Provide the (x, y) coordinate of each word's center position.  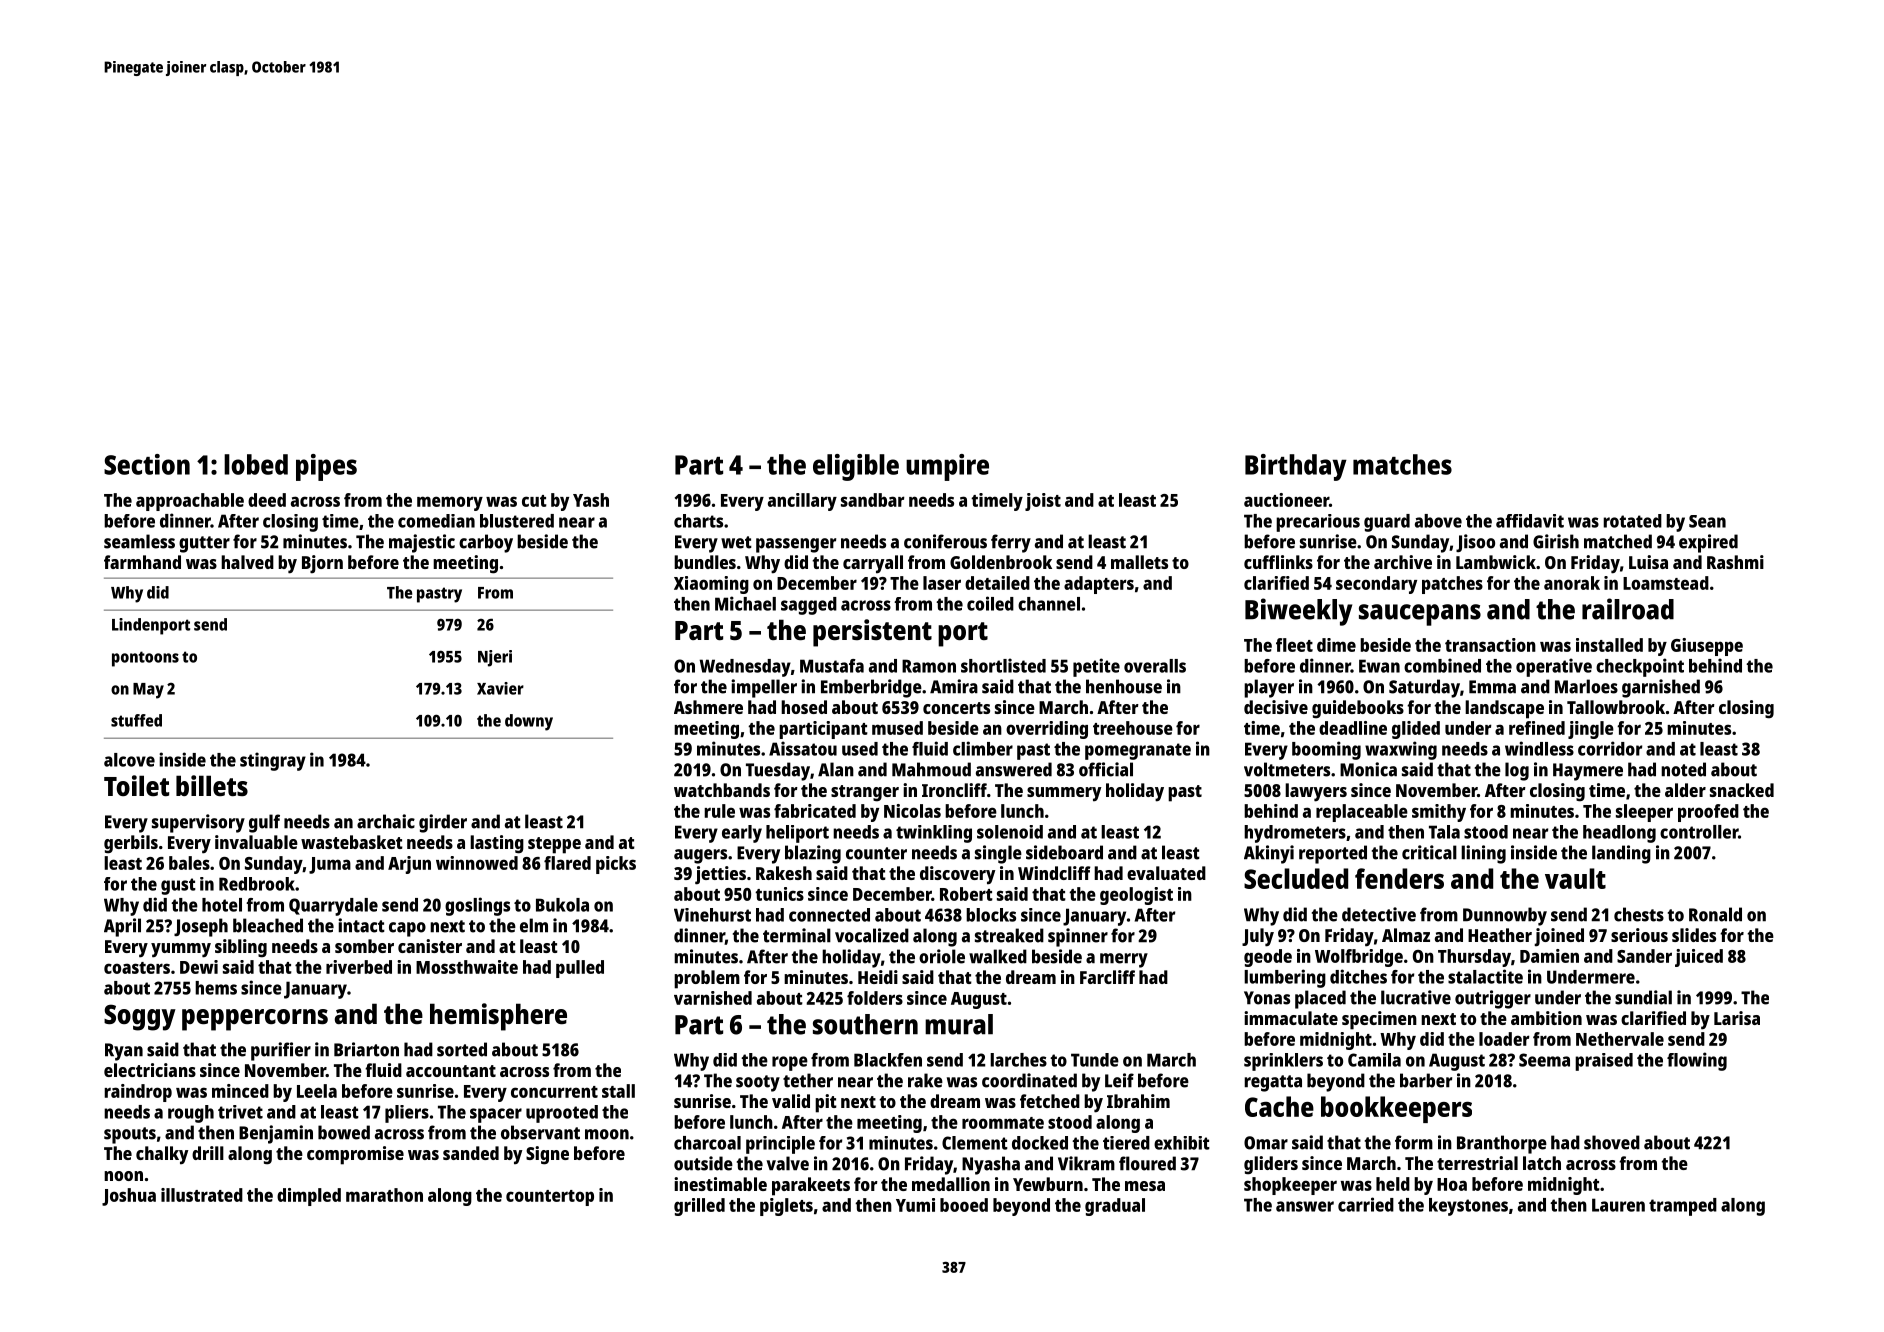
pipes (326, 467)
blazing (813, 854)
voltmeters (1287, 769)
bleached (268, 925)
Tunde (1095, 1060)
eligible (856, 467)
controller (1699, 832)
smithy (1439, 813)
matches (1402, 464)
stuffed (136, 720)
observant (540, 1132)
